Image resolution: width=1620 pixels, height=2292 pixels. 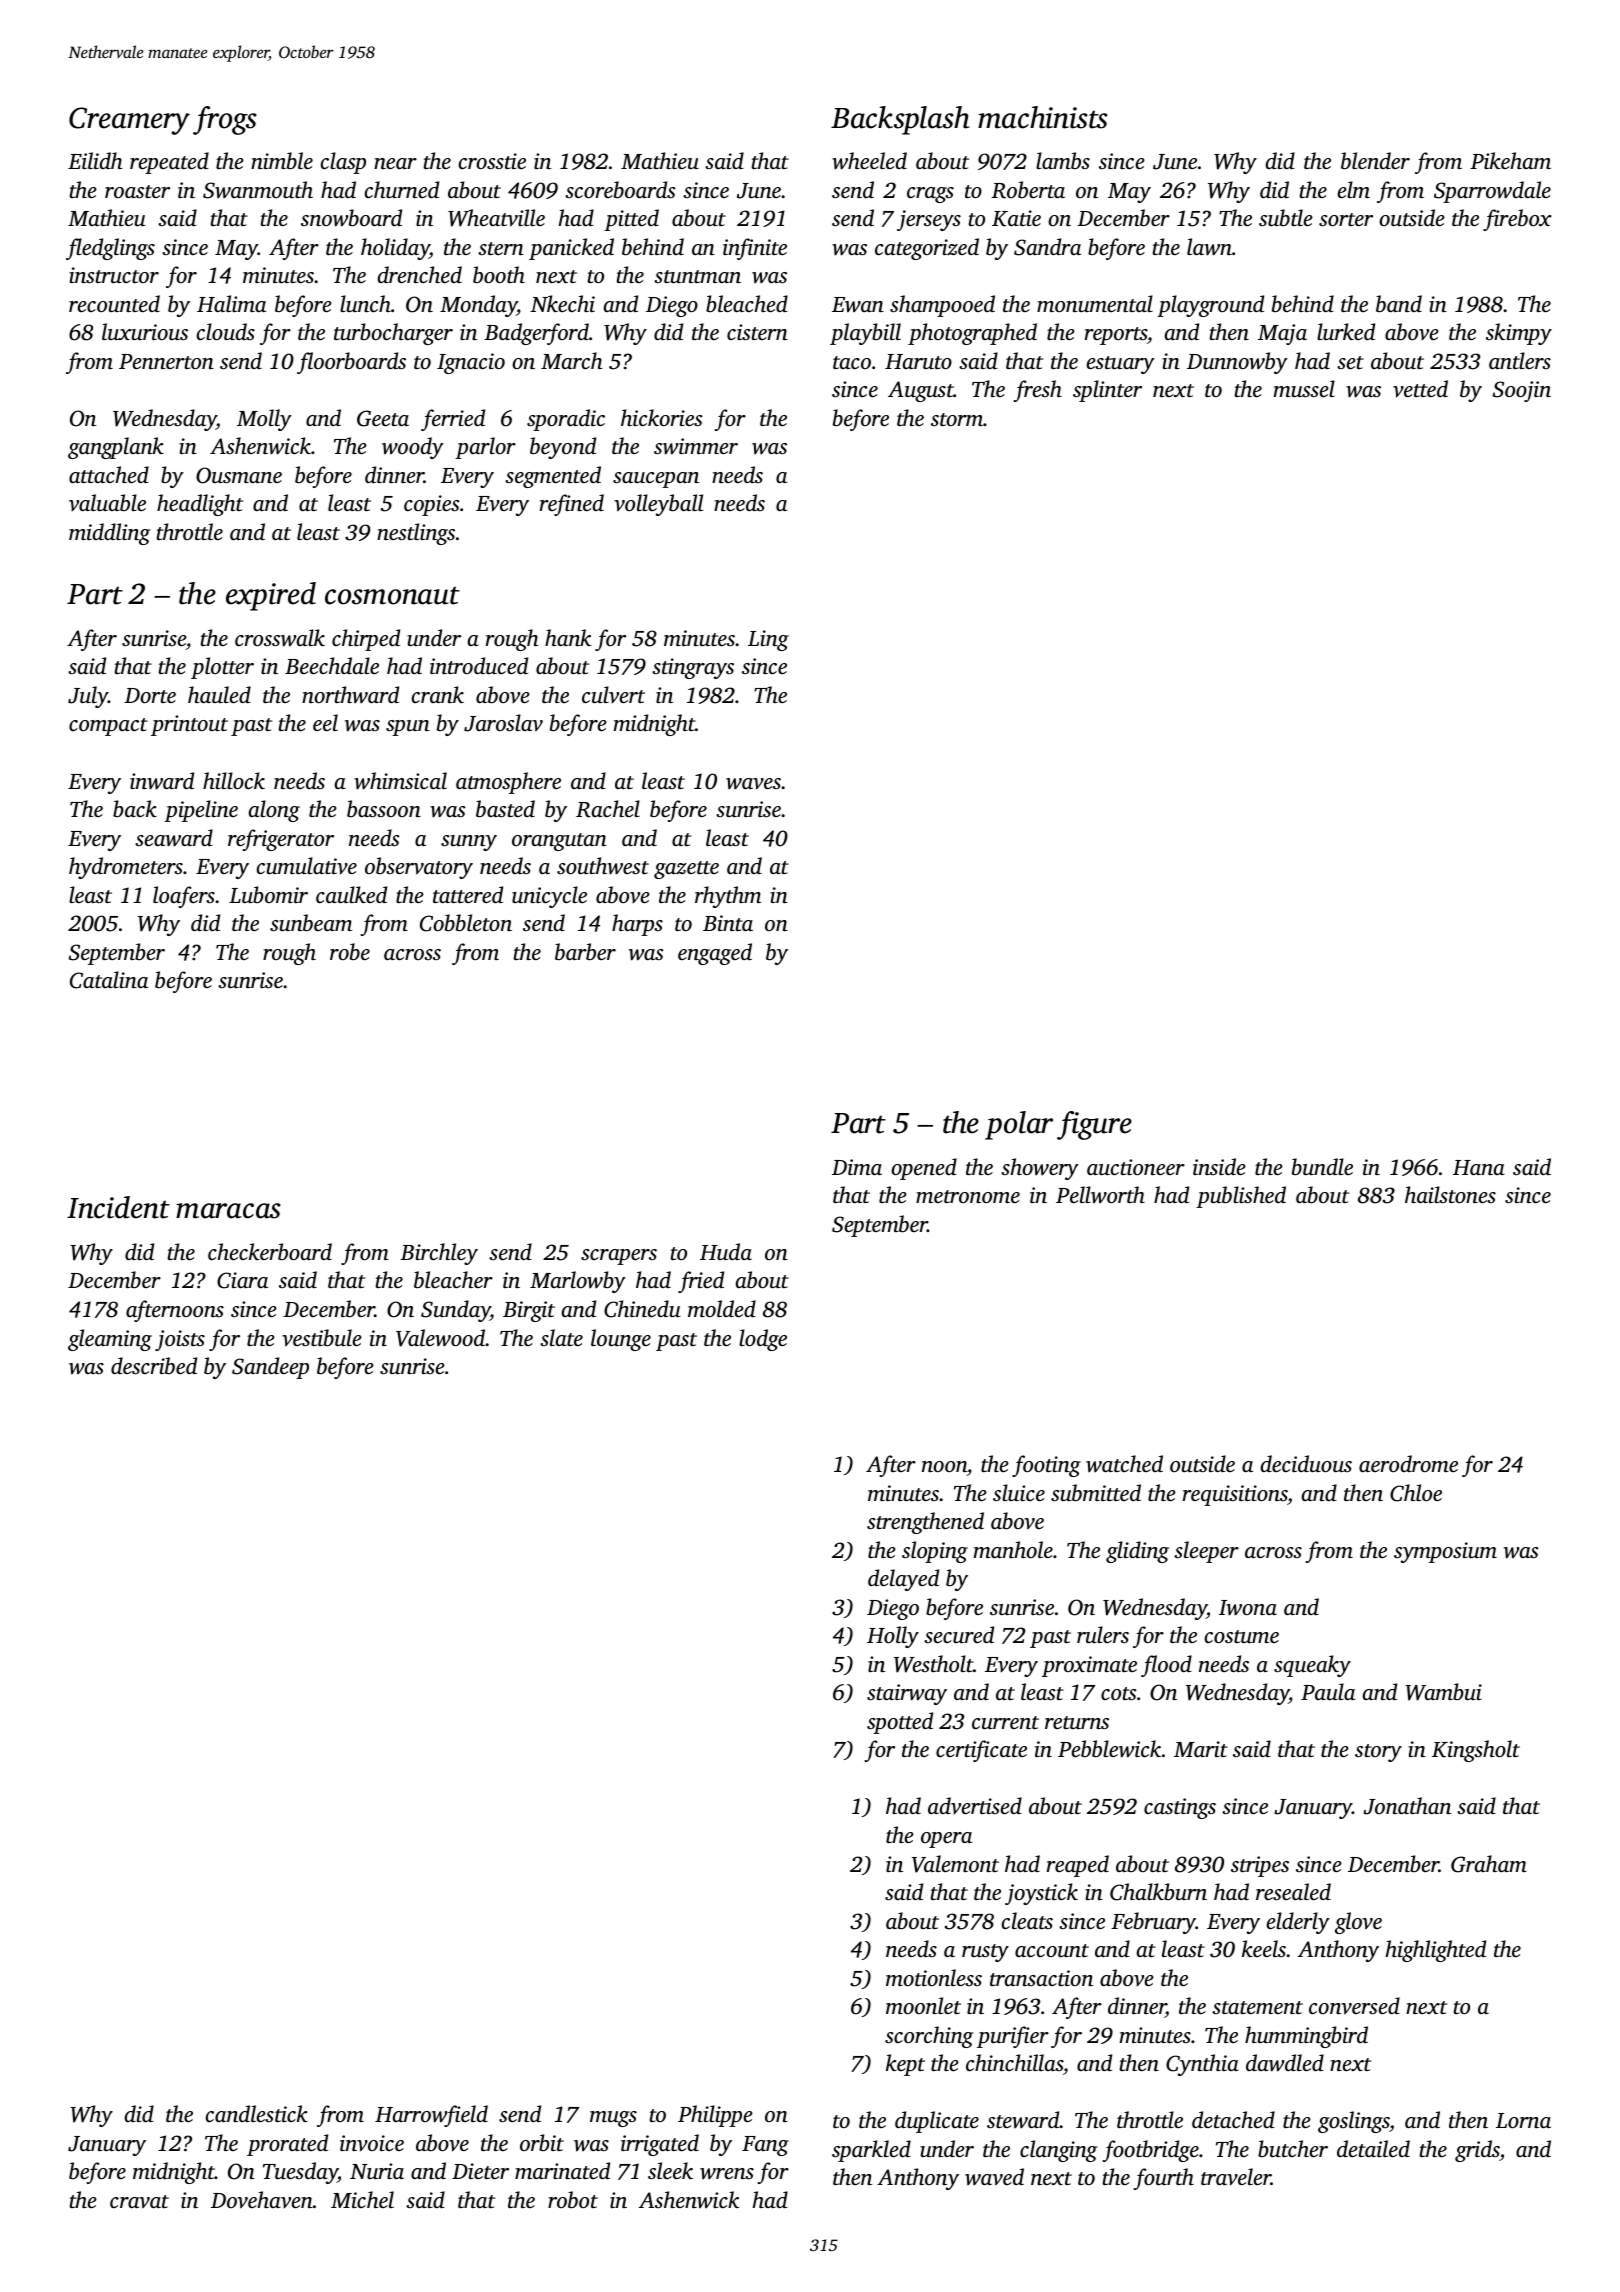 What do you see at coordinates (1306, 1463) in the screenshot?
I see `deciduous` at bounding box center [1306, 1463].
